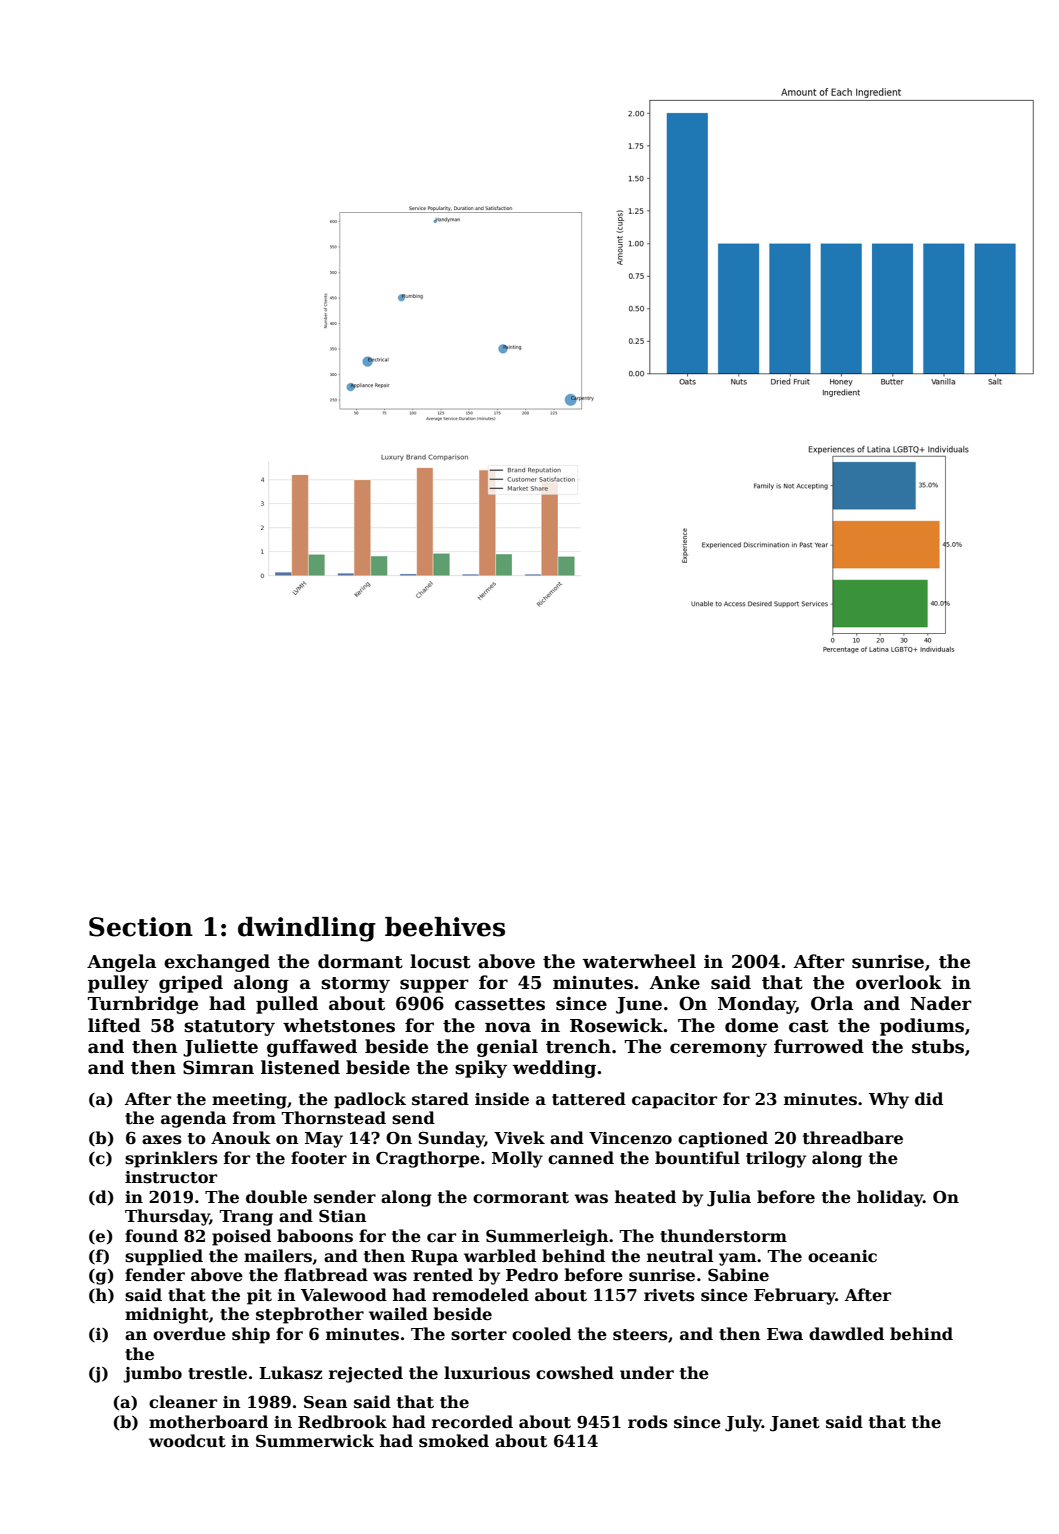 The width and height of the document is (1059, 1534). Describe the element at coordinates (114, 1025) in the document. I see `lifted` at that location.
